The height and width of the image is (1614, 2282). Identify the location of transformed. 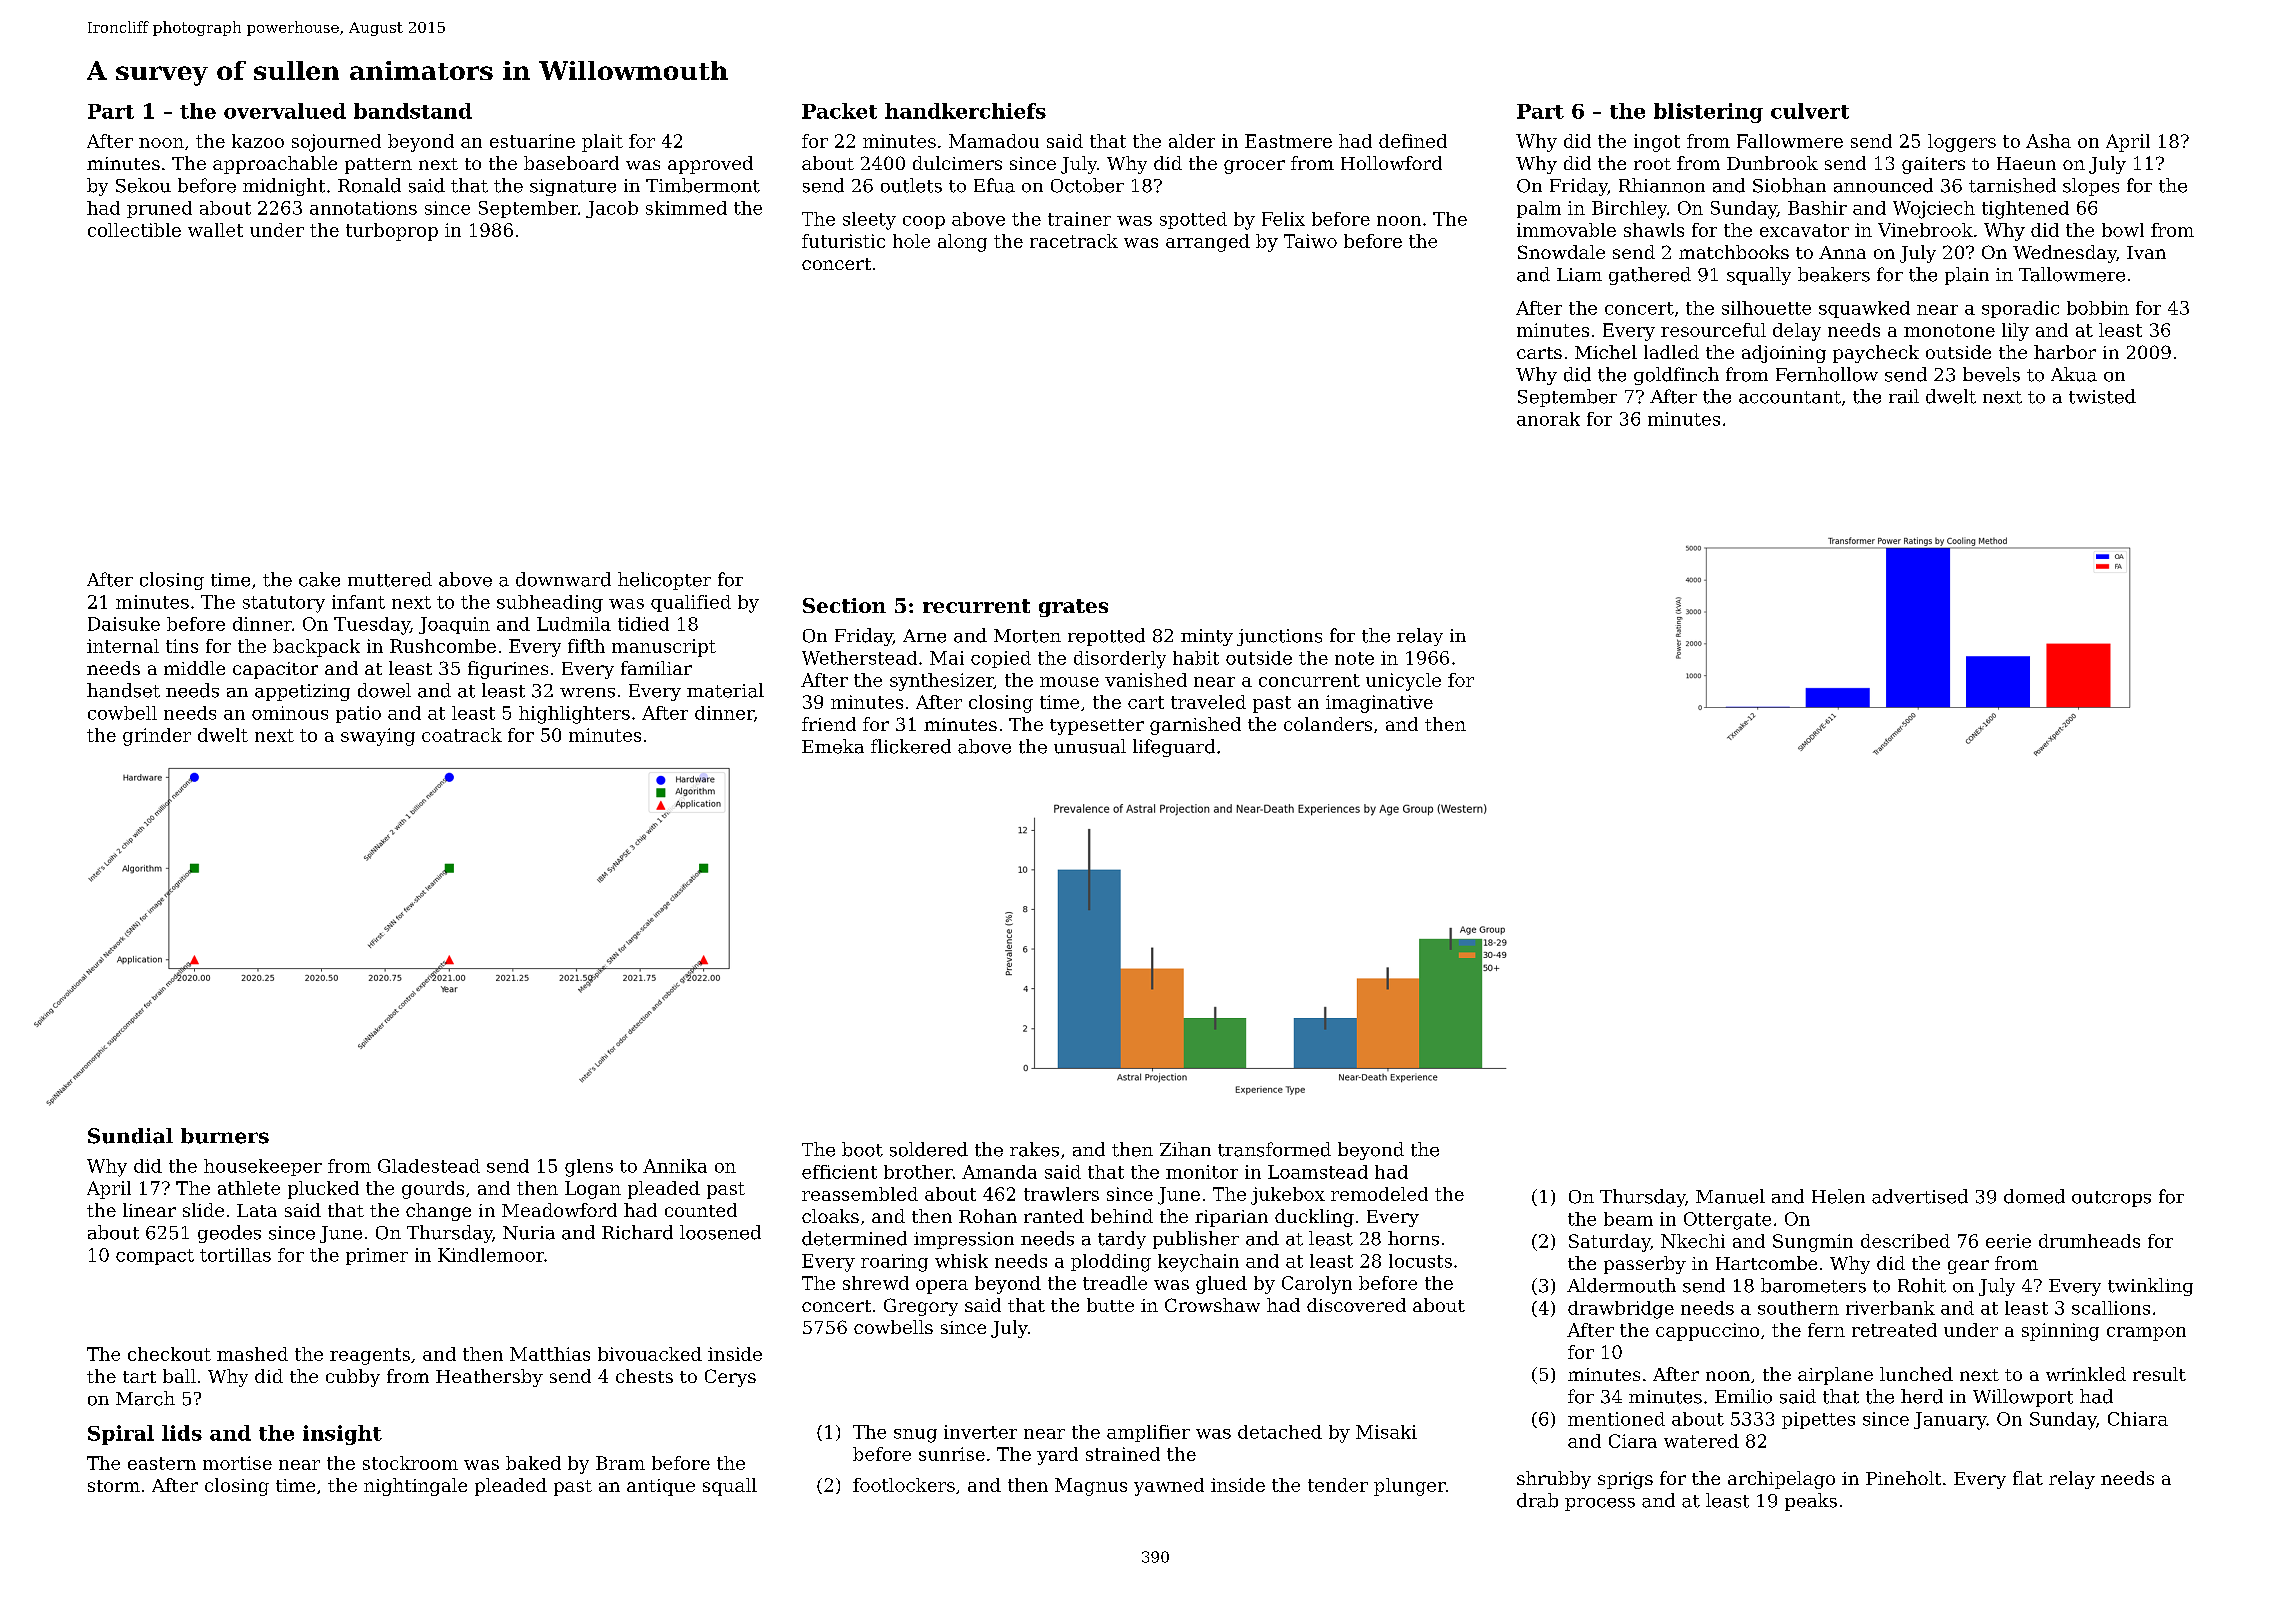
(1274, 1149).
